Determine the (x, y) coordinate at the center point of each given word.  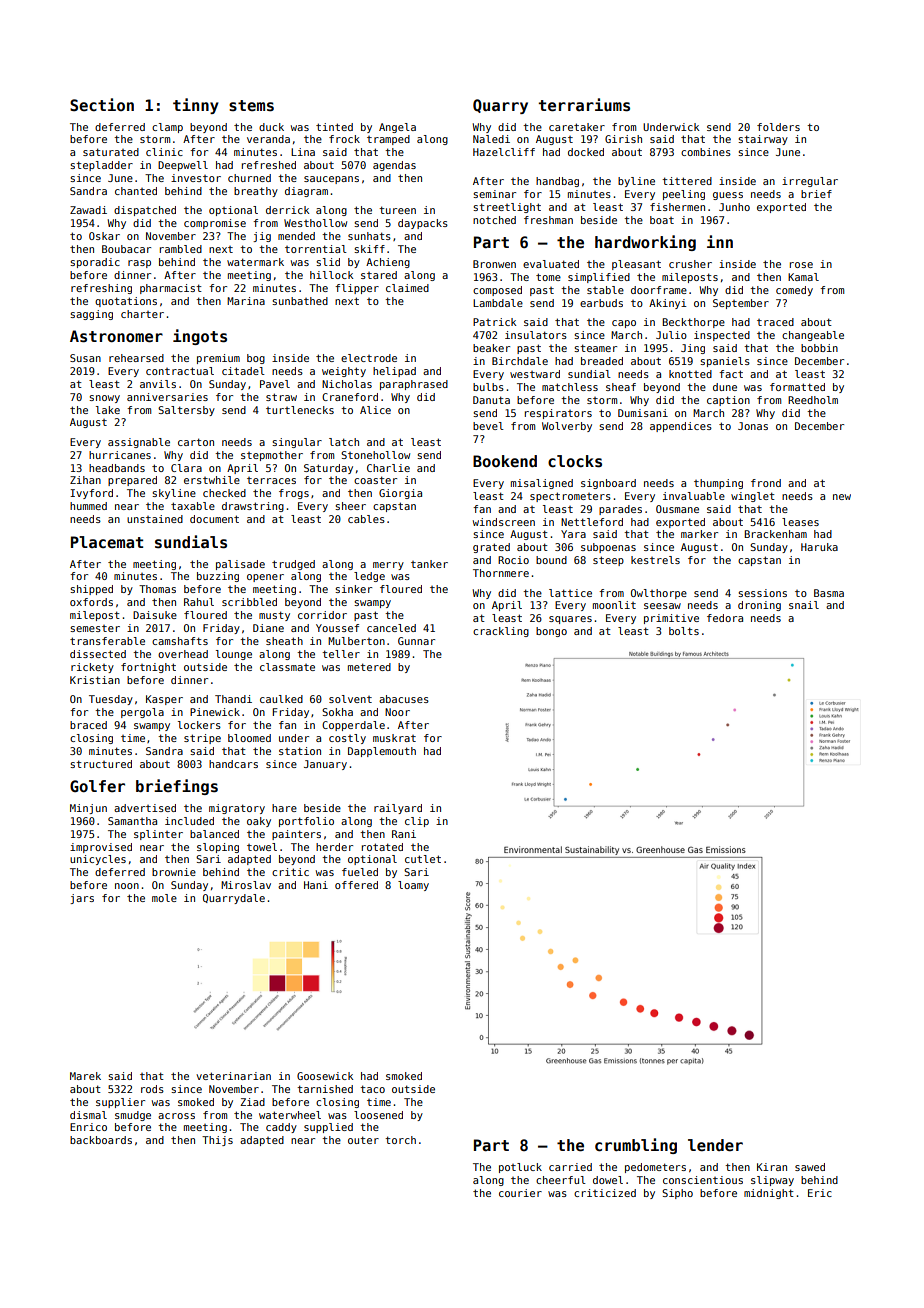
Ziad (252, 1102)
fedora (725, 618)
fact (731, 374)
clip (417, 822)
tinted (334, 127)
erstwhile (212, 480)
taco (372, 1089)
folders (778, 127)
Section (102, 104)
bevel (488, 426)
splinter (158, 835)
